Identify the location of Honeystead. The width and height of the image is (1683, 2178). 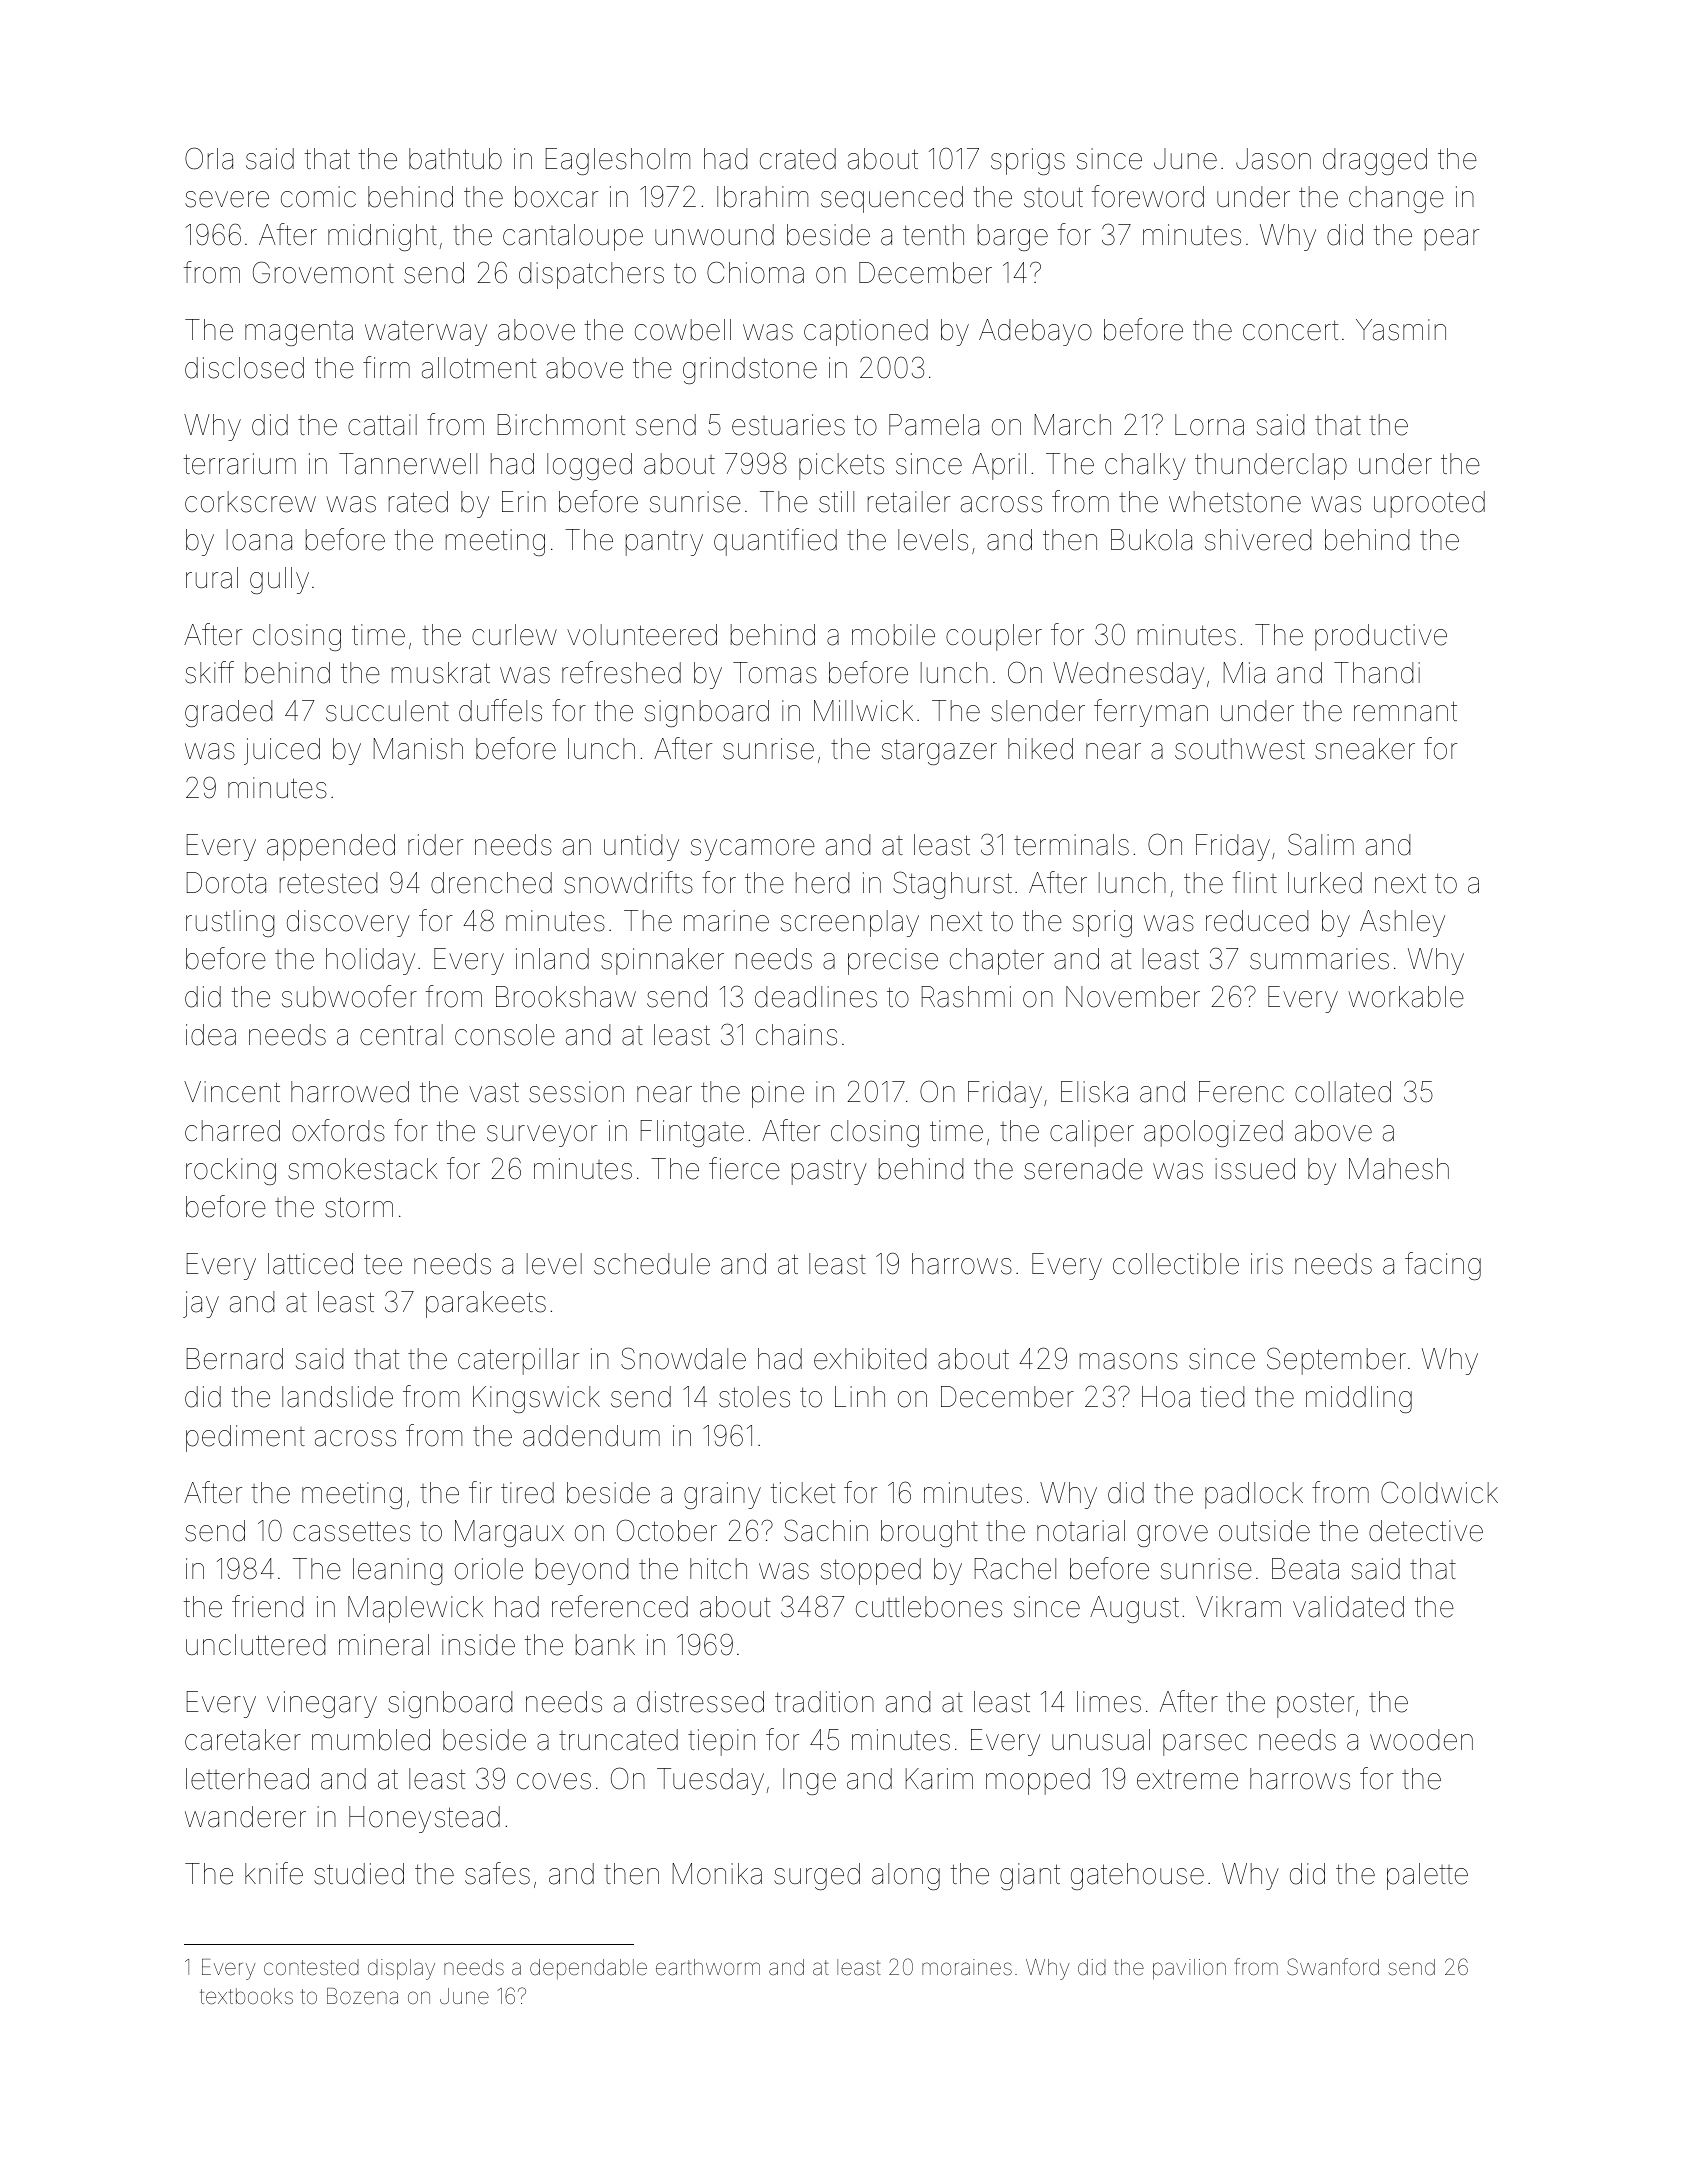
(424, 1819).
